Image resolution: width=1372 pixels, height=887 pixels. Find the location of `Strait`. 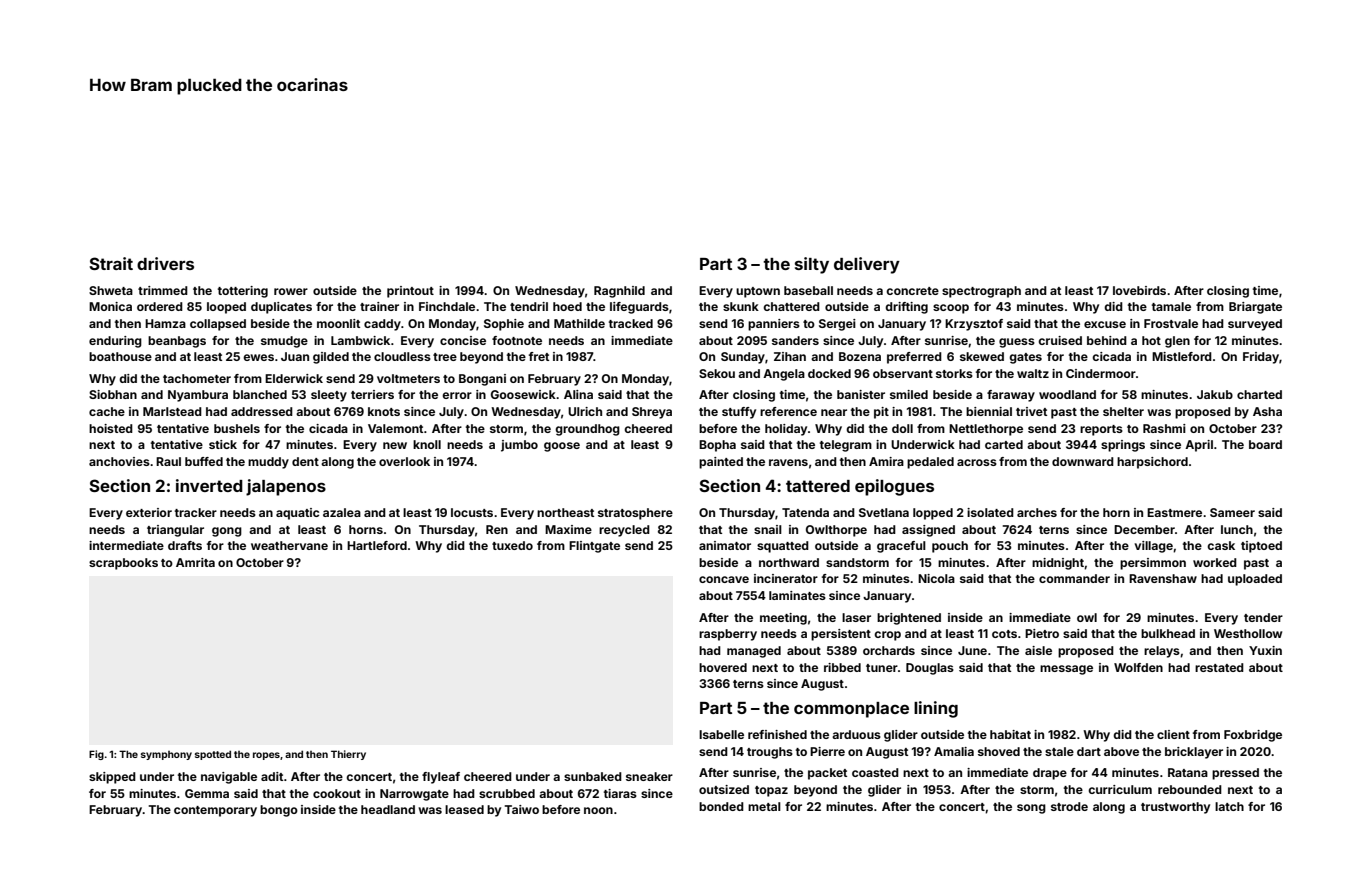

Strait is located at coordinates (111, 263).
